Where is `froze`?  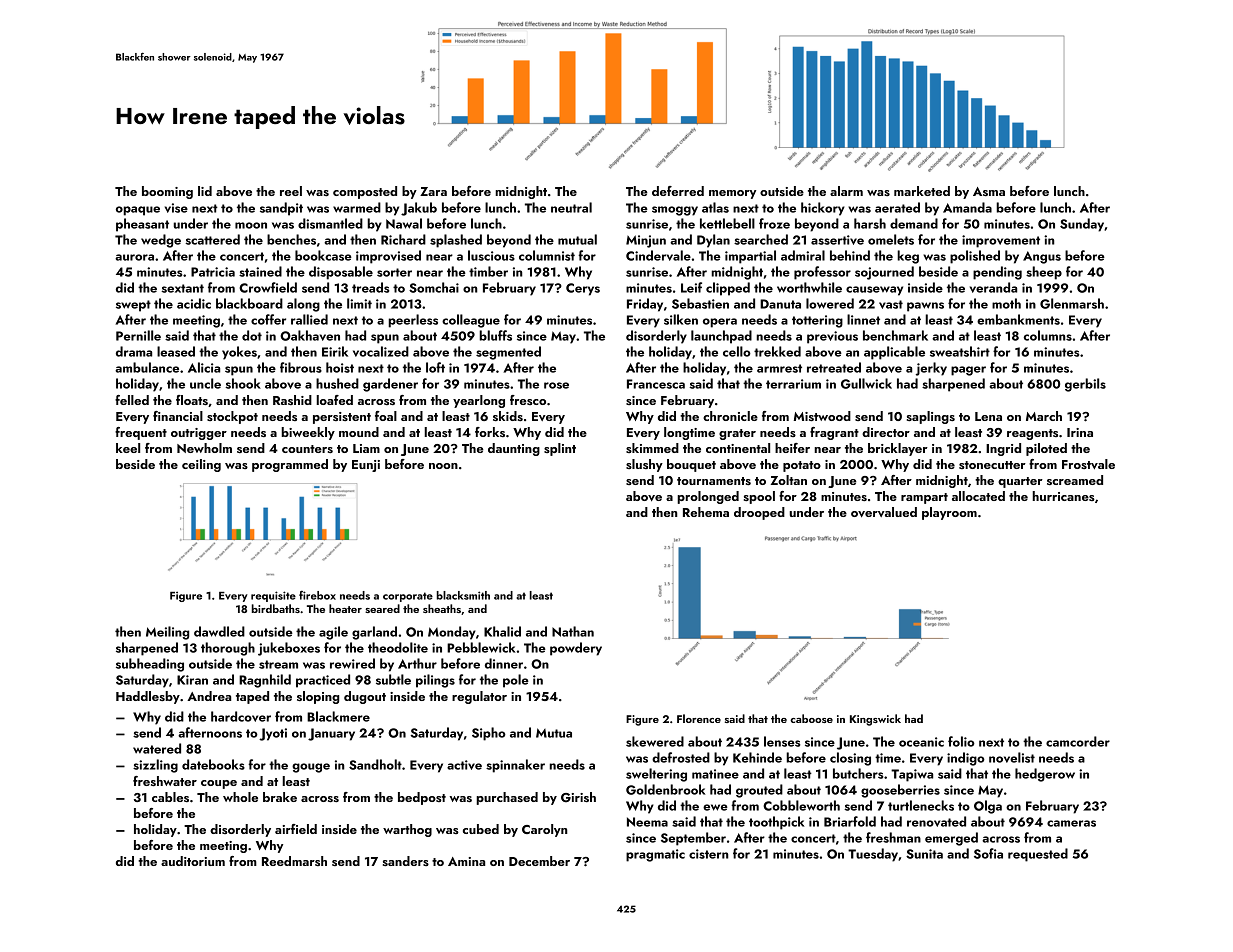
froze is located at coordinates (774, 223).
